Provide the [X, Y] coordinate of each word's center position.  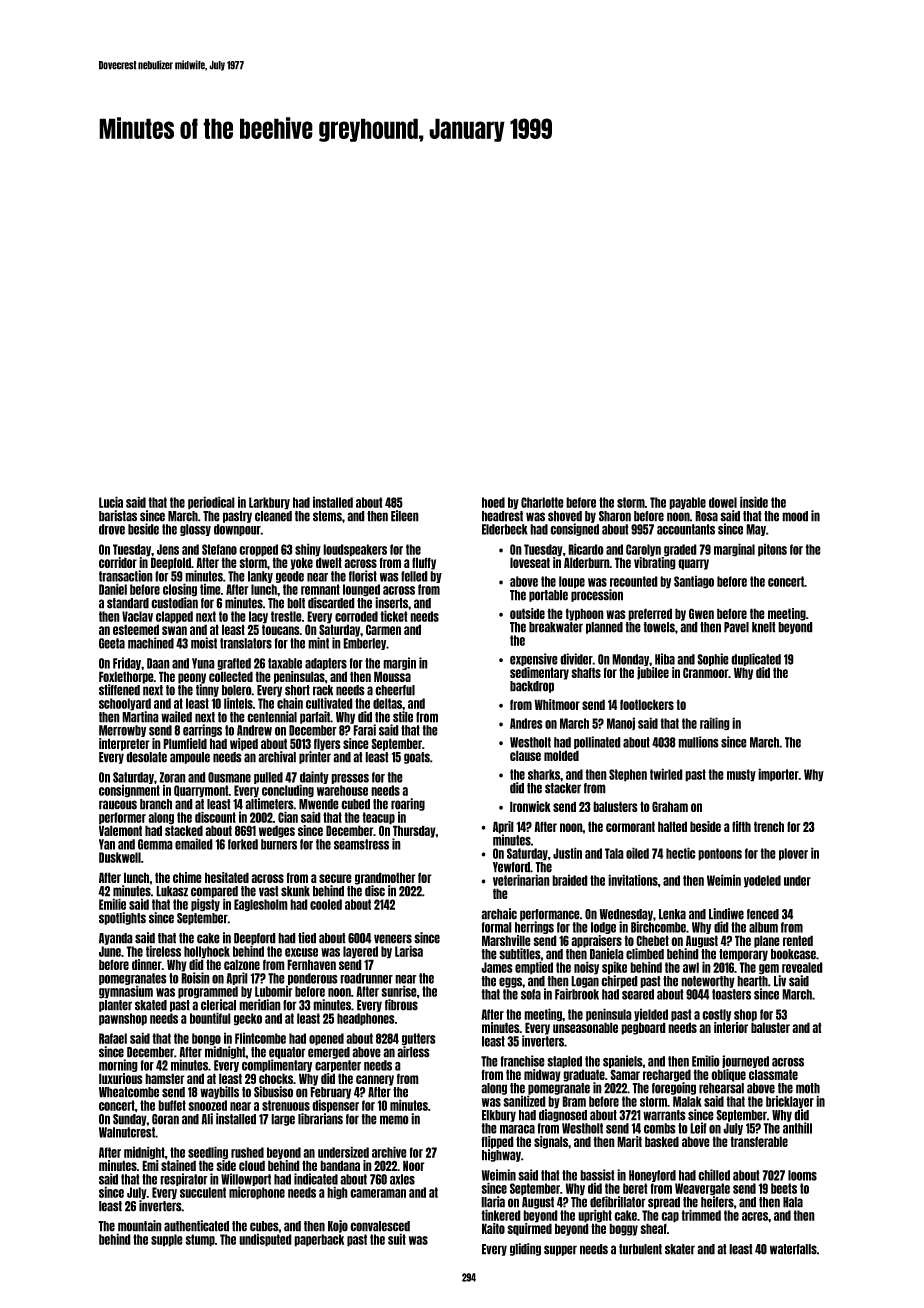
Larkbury [269, 503]
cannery [375, 1080]
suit [397, 1239]
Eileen [405, 516]
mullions [698, 742]
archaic [499, 914]
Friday [127, 663]
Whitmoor [557, 704]
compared [214, 892]
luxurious [121, 1078]
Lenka [672, 914]
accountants [686, 529]
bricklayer [790, 1102]
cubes [264, 1226]
